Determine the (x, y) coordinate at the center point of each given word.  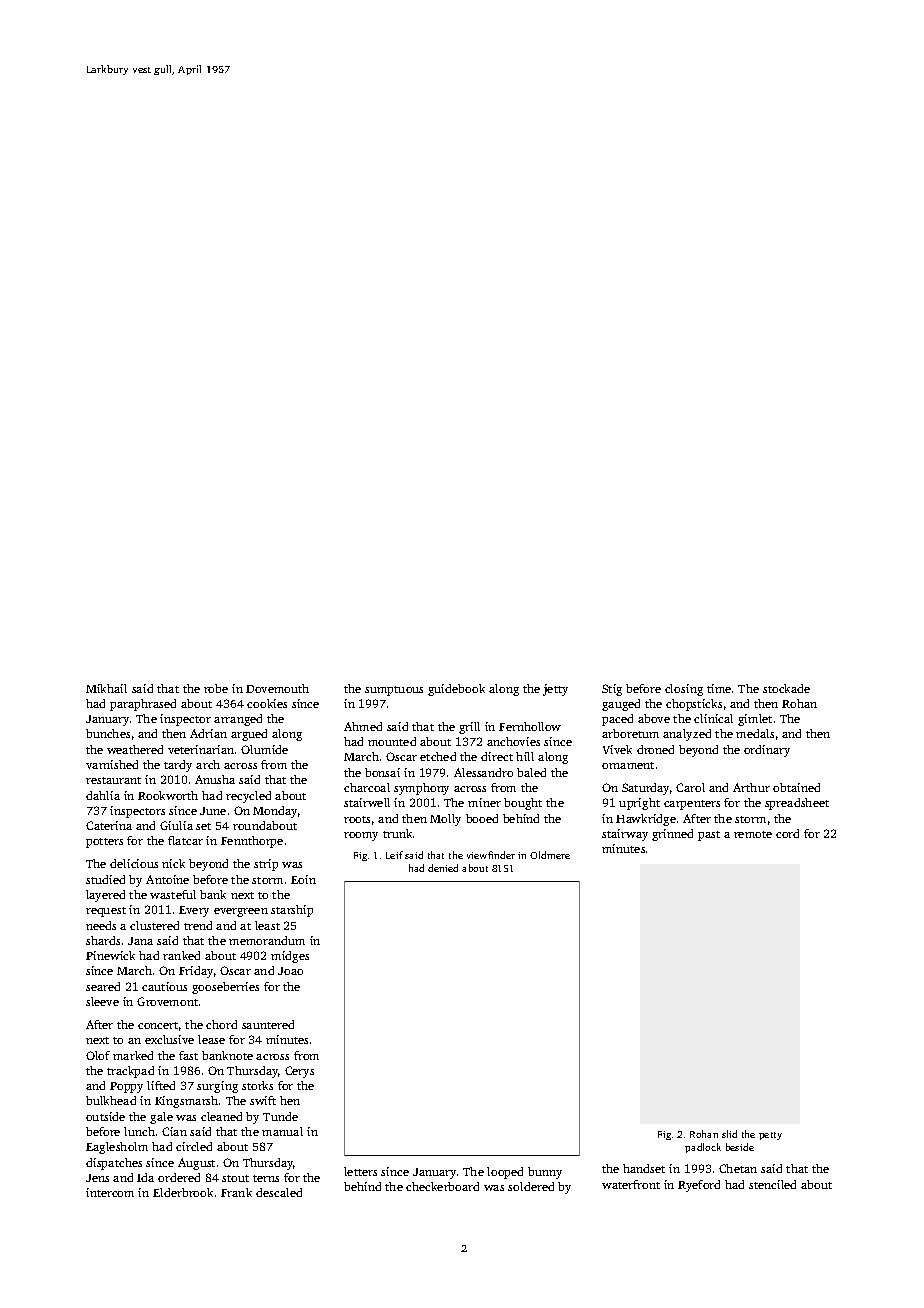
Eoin (303, 879)
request (106, 912)
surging (217, 1087)
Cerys (299, 1072)
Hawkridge (646, 820)
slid (729, 1134)
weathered (135, 749)
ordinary (767, 751)
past (709, 836)
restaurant (113, 780)
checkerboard (442, 1186)
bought (523, 804)
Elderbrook (183, 1192)
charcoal (367, 787)
